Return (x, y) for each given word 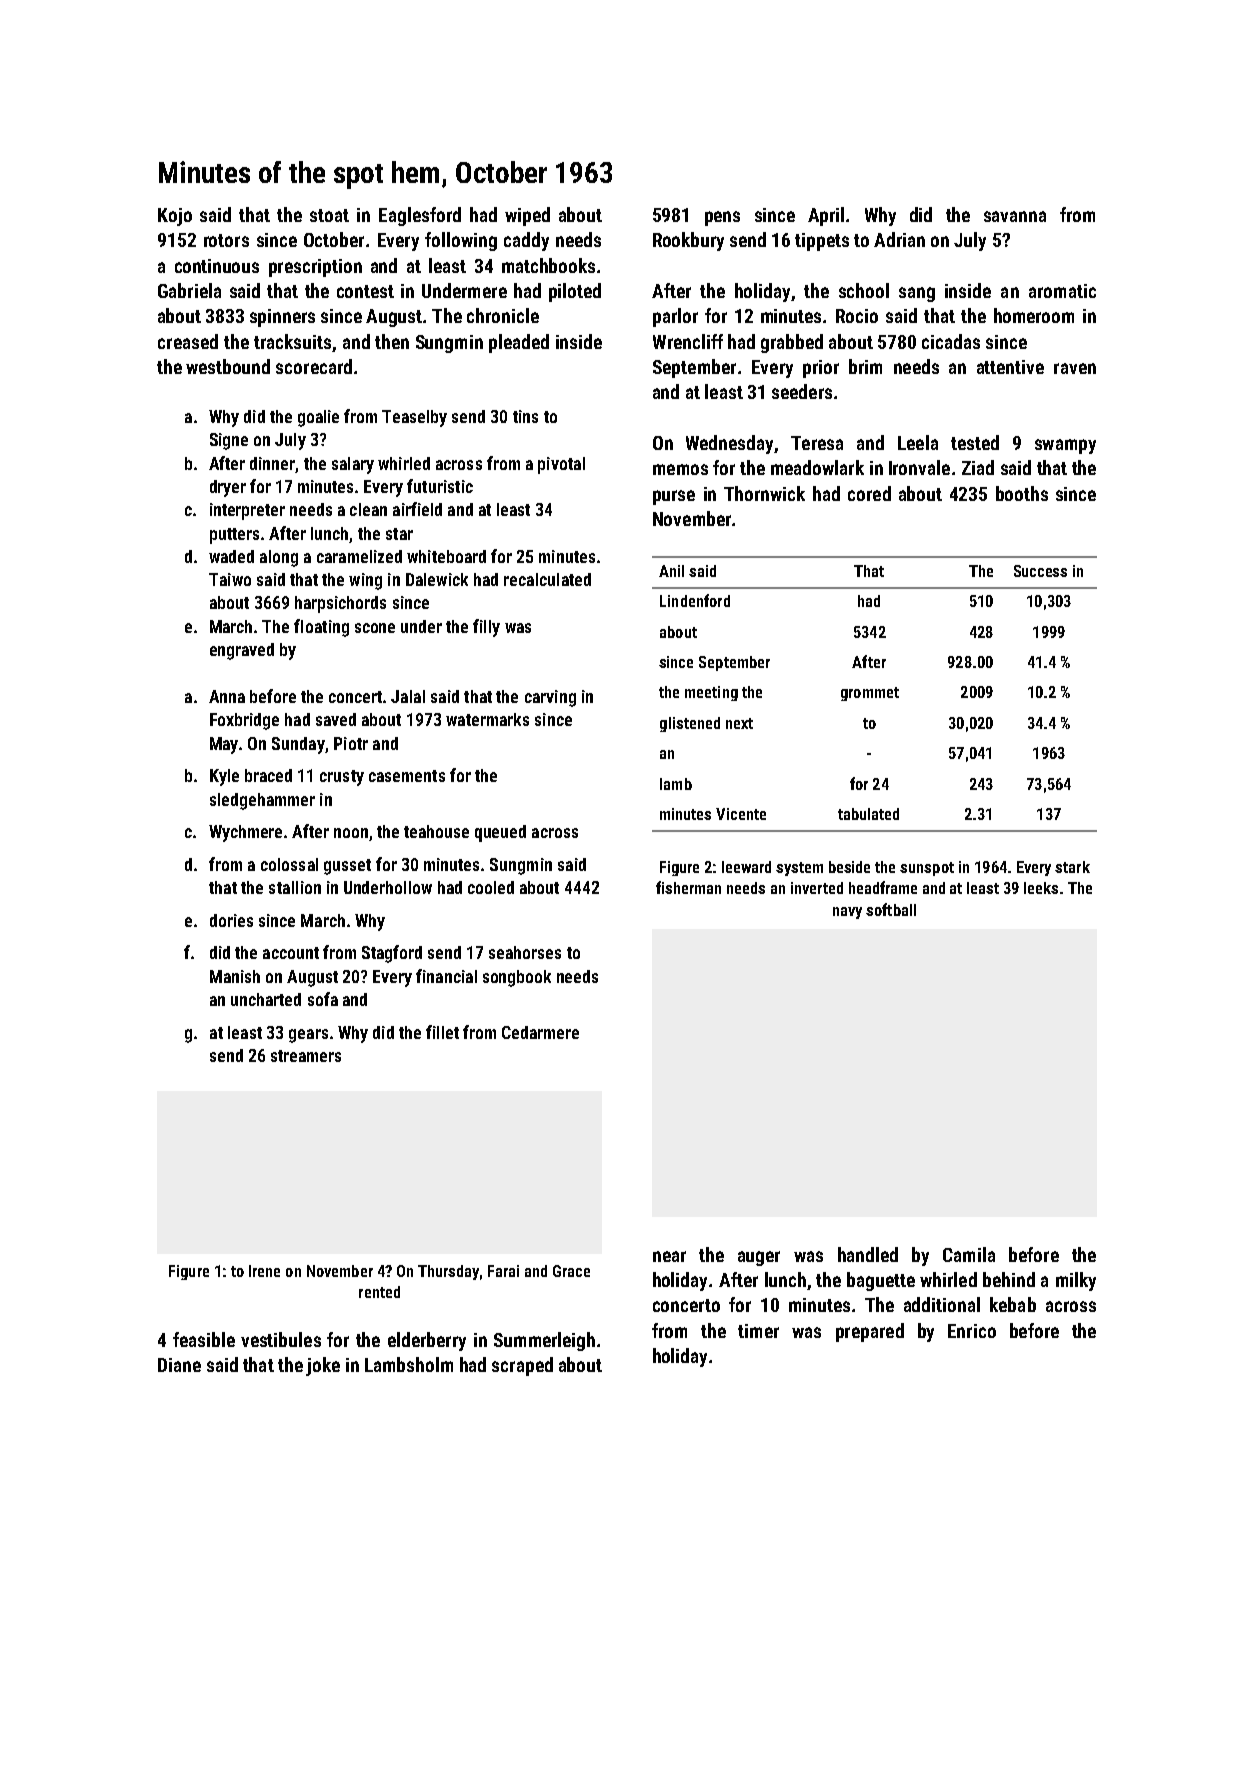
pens (722, 218)
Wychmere (245, 833)
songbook (517, 978)
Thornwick (764, 493)
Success (1040, 571)
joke (323, 1366)
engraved (242, 651)
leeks (1041, 888)
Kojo (175, 217)
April (826, 216)
